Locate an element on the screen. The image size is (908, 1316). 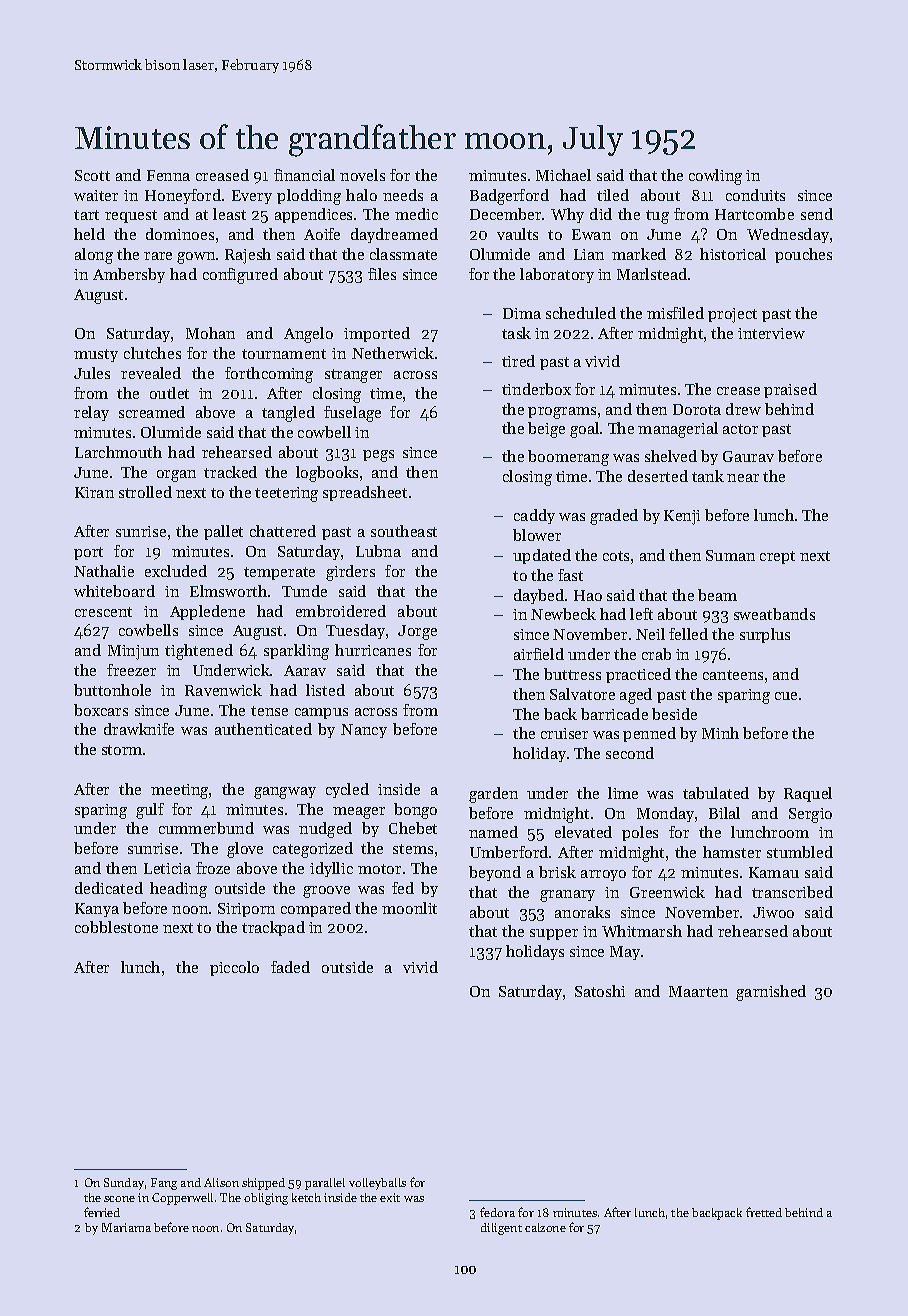
deserted is located at coordinates (658, 476).
